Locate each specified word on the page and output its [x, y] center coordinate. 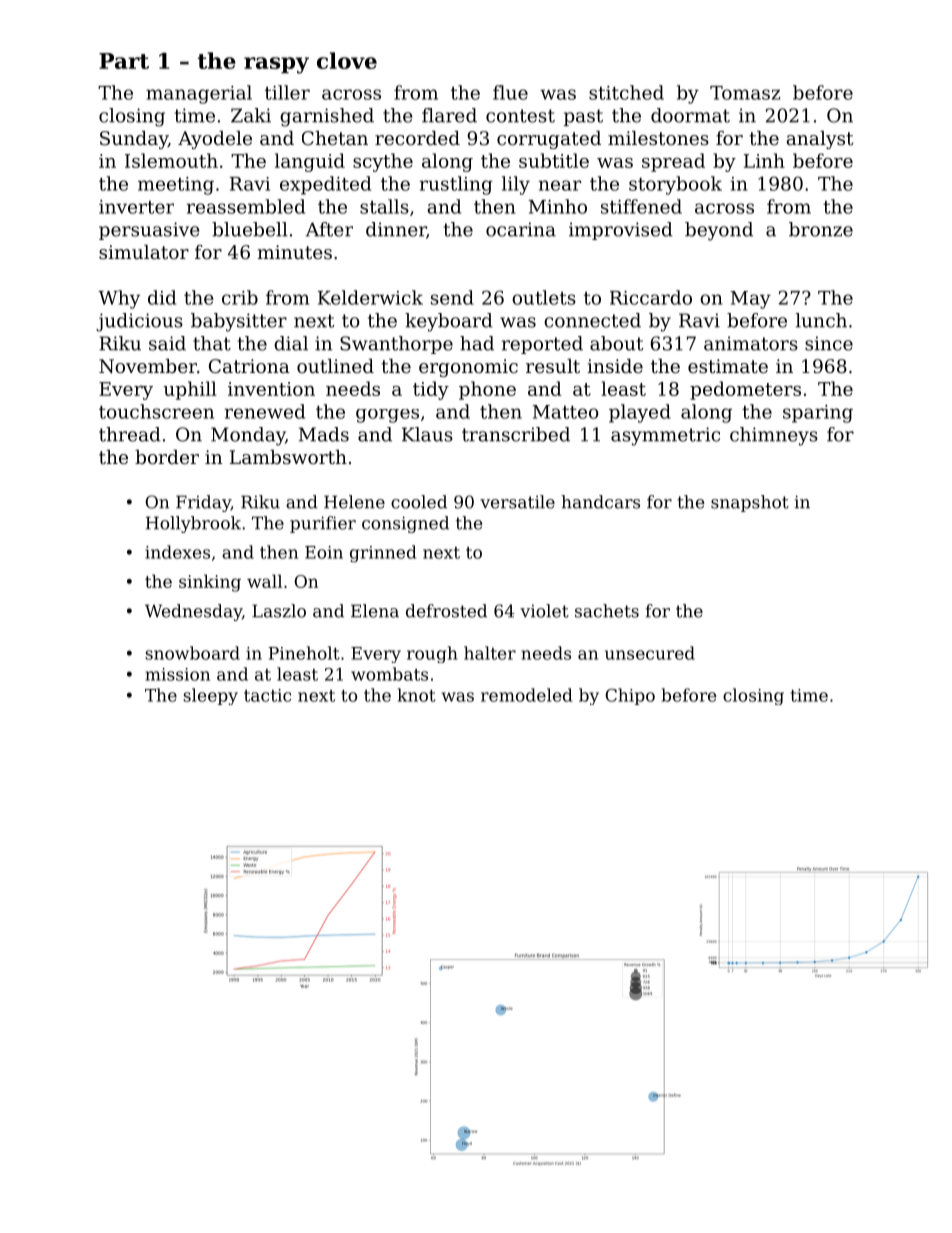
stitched [626, 92]
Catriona [249, 366]
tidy [431, 390]
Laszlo [279, 611]
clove [347, 60]
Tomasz [745, 93]
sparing [818, 414]
